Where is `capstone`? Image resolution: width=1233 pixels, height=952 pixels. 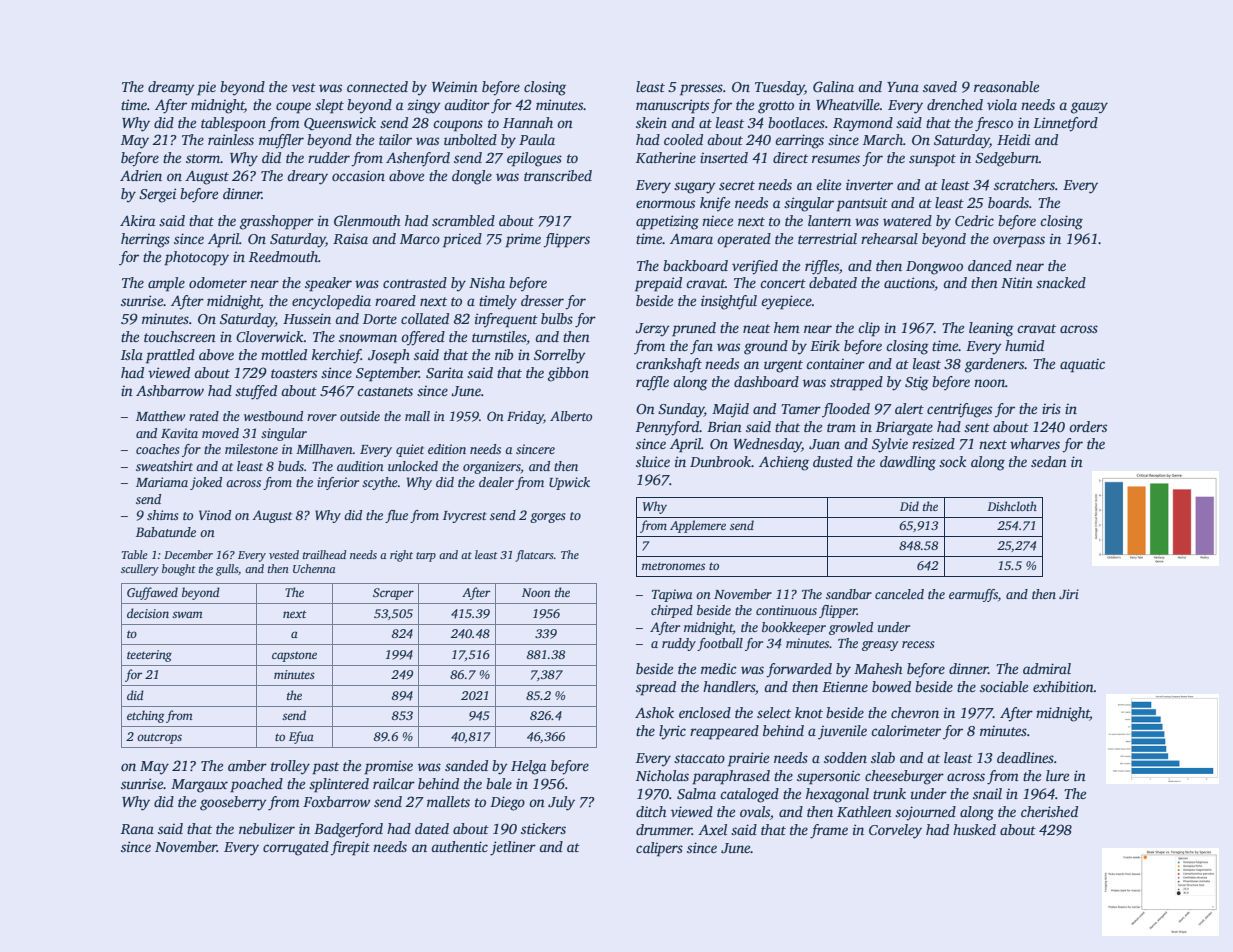
capstone is located at coordinates (294, 656).
